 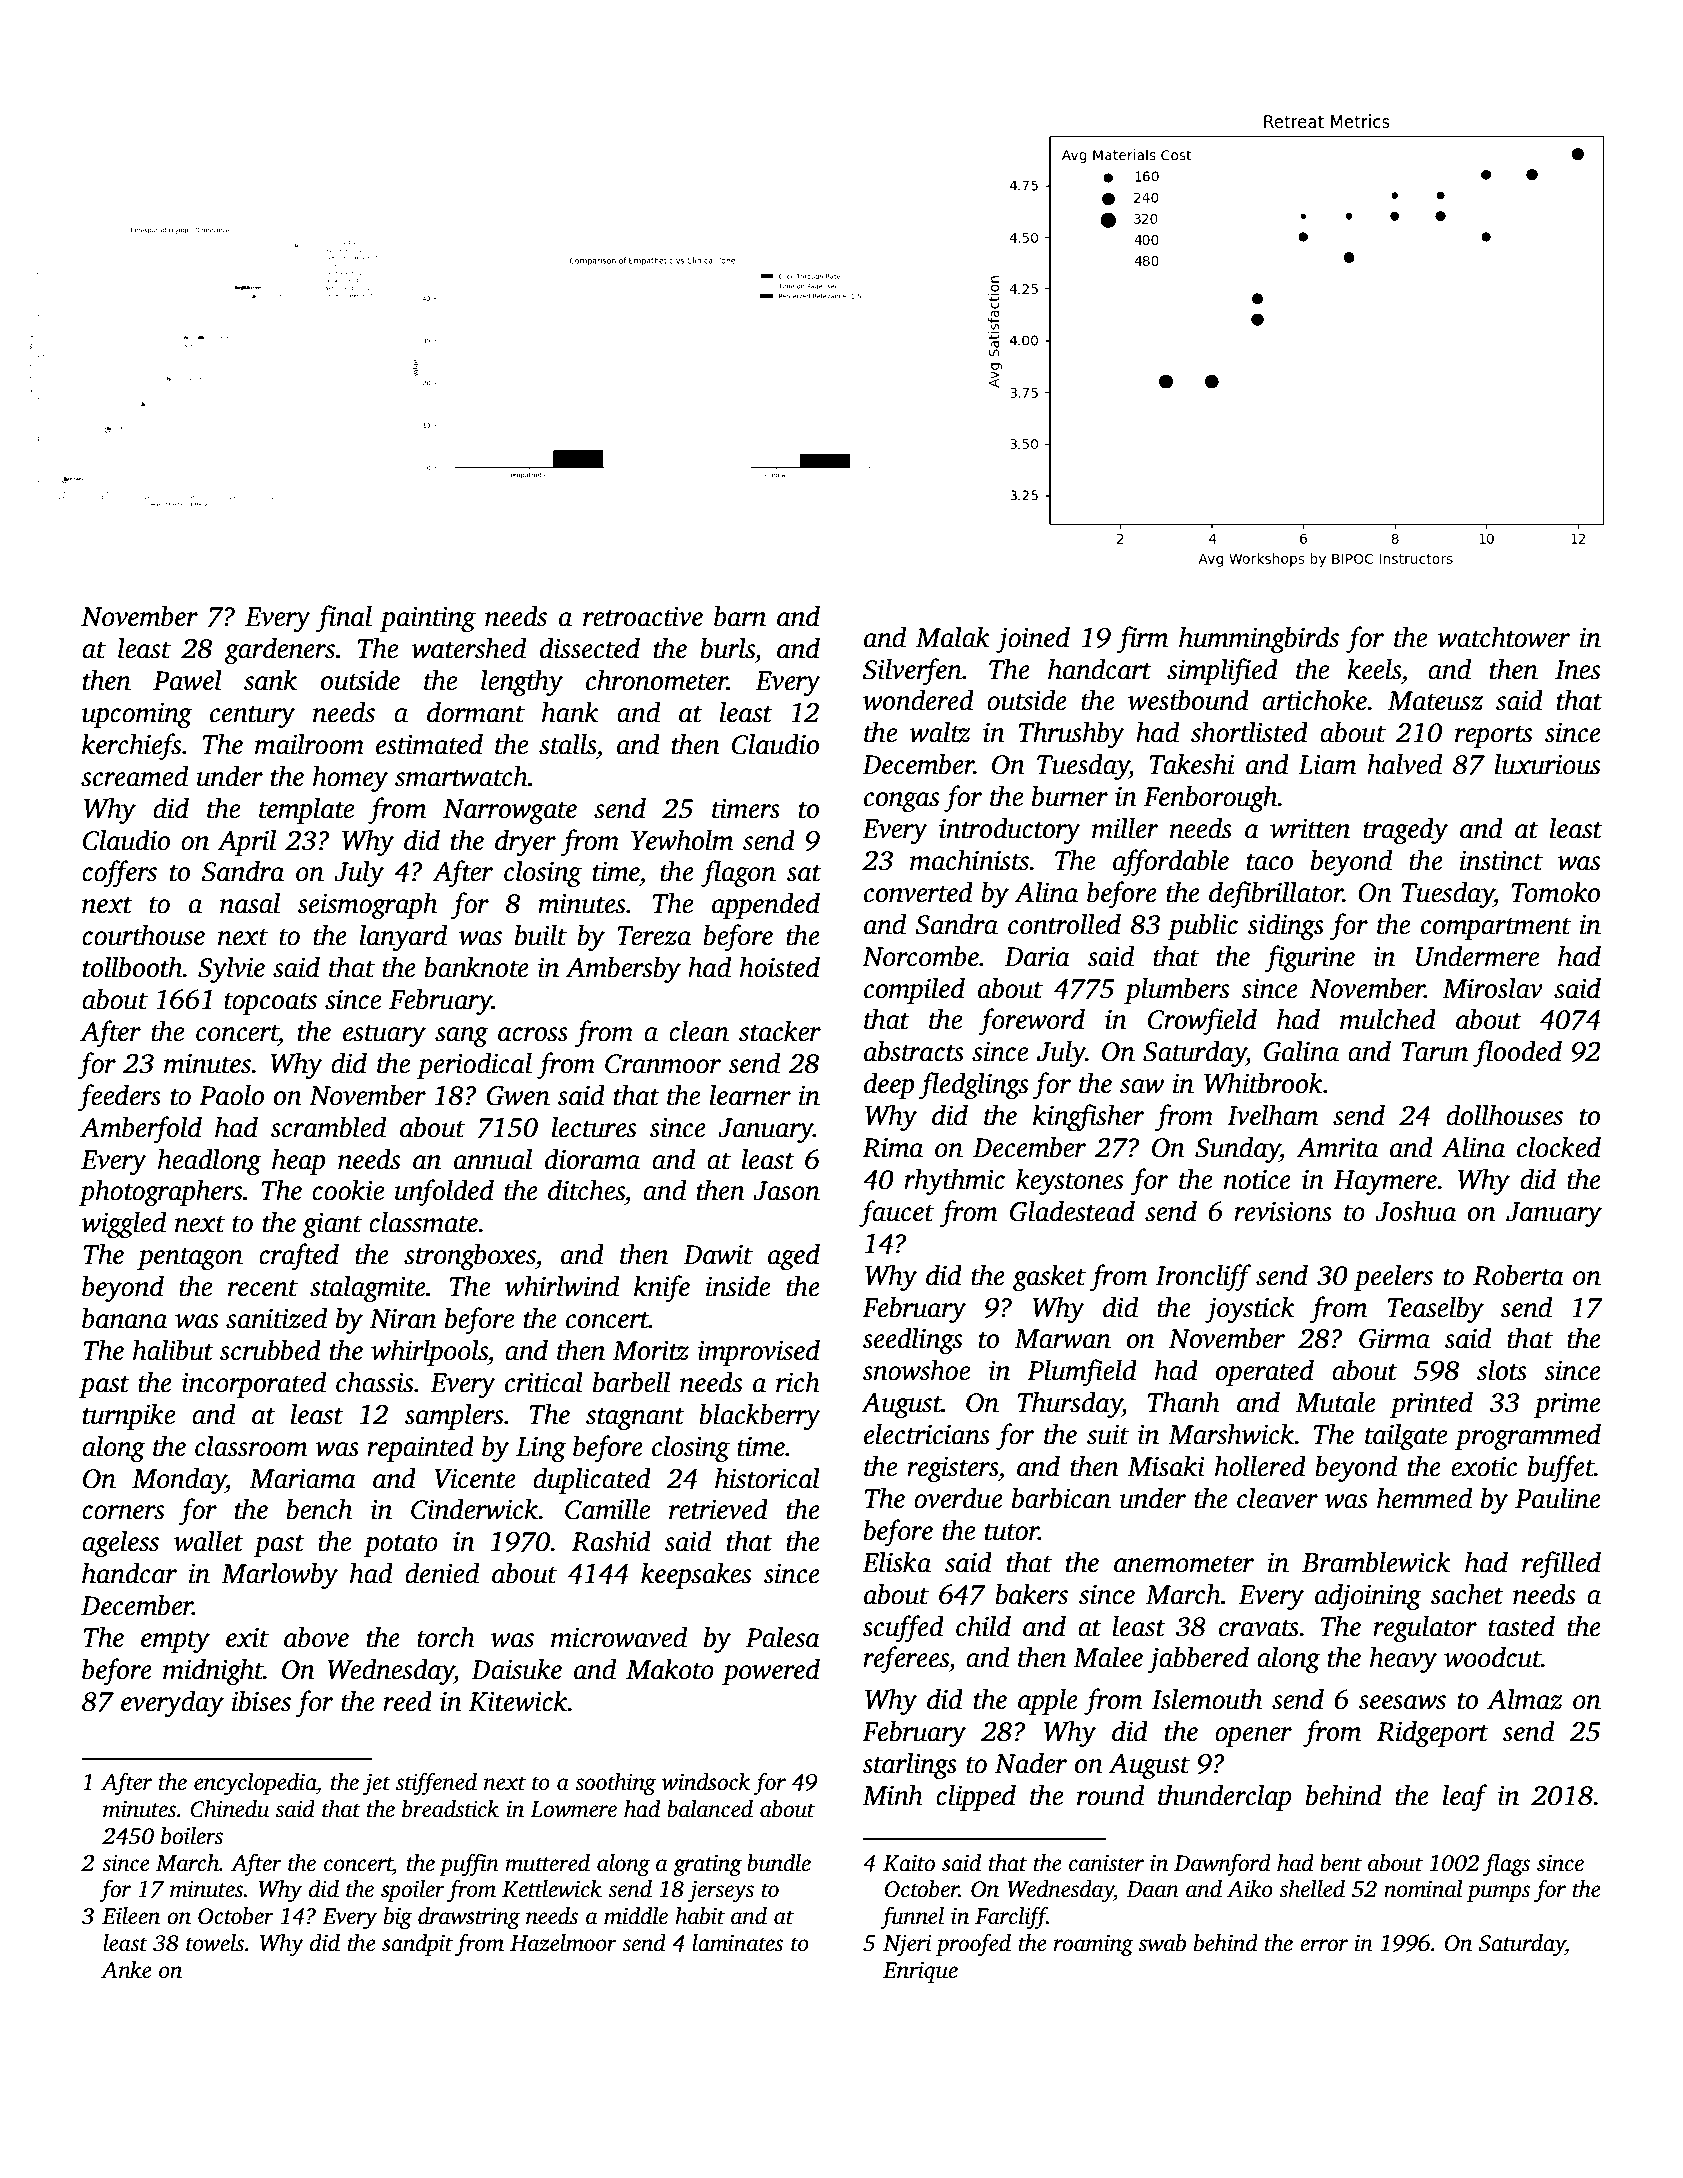 What do you see at coordinates (1525, 1699) in the document?
I see `Almaz` at bounding box center [1525, 1699].
